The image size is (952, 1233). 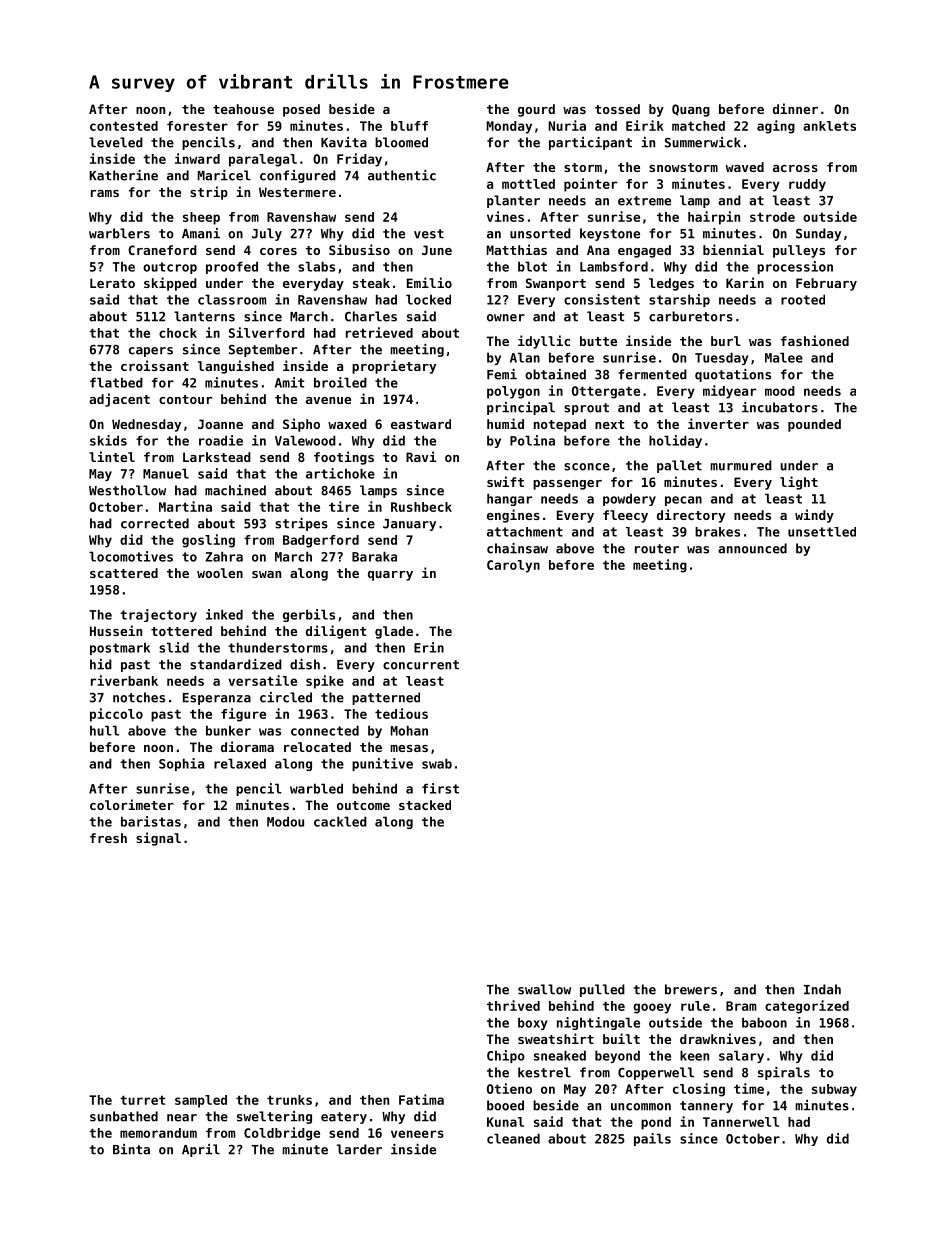 What do you see at coordinates (679, 466) in the page?
I see `pallet` at bounding box center [679, 466].
